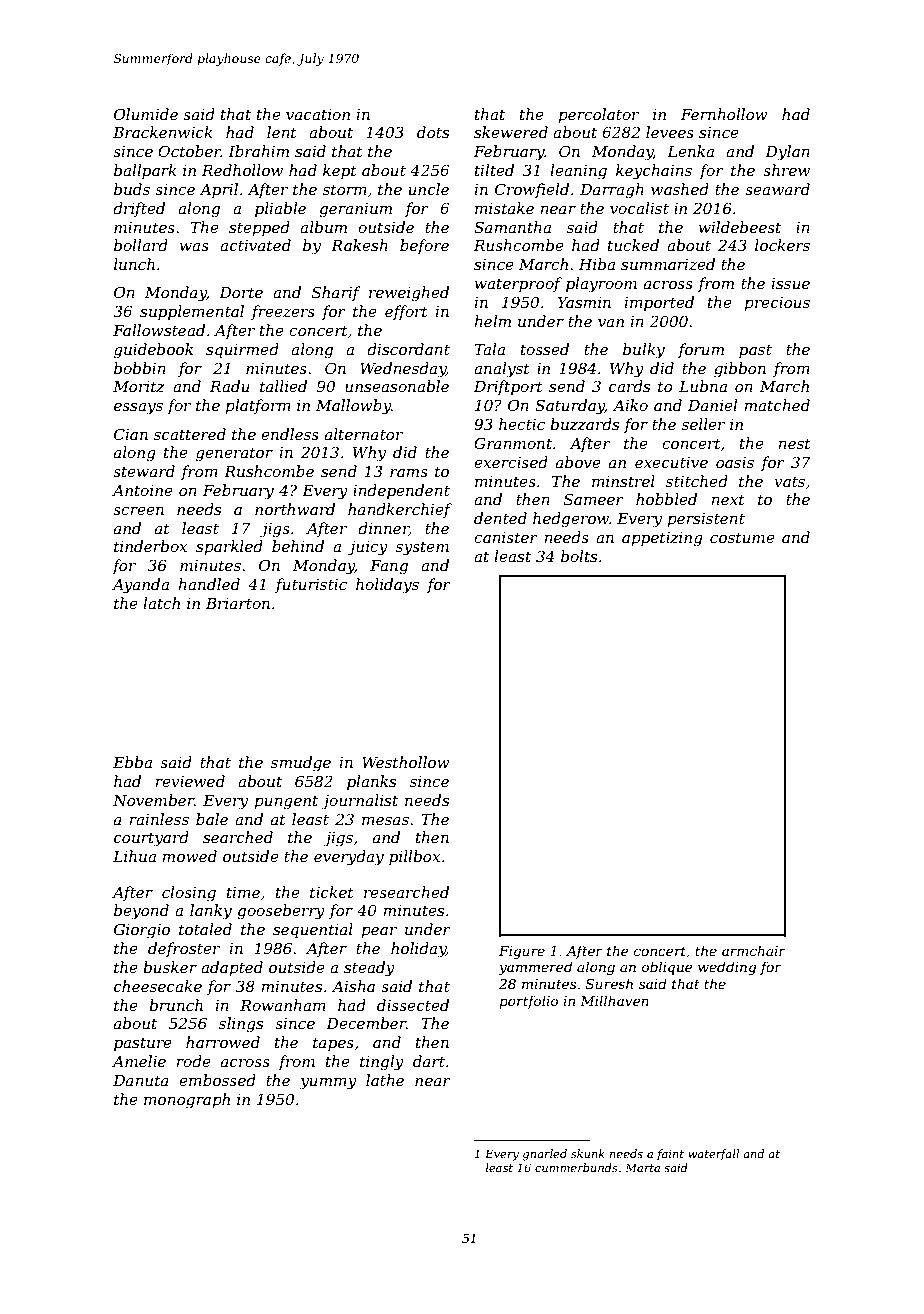 This screenshot has height=1314, width=924. What do you see at coordinates (713, 1155) in the screenshot?
I see `waterfall` at bounding box center [713, 1155].
